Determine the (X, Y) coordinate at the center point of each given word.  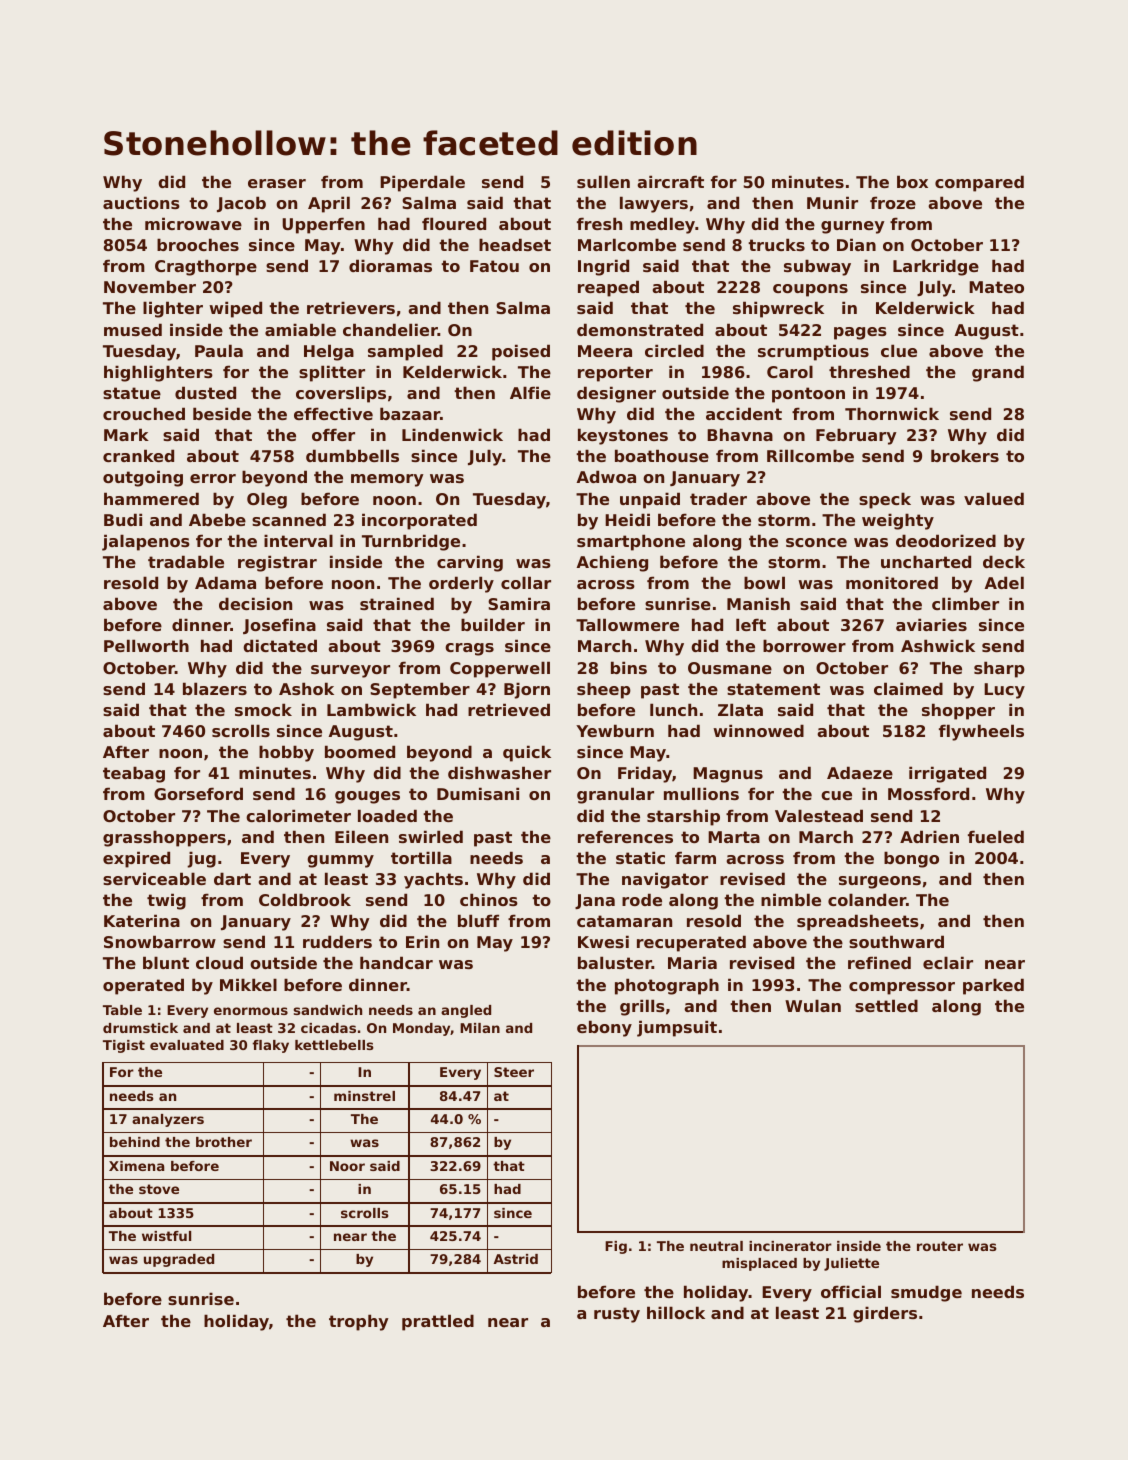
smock (263, 709)
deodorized (946, 540)
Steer (514, 1072)
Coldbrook (305, 899)
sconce (816, 542)
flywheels (981, 732)
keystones (623, 436)
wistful (166, 1236)
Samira (519, 603)
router (940, 1246)
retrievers (351, 307)
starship (683, 817)
